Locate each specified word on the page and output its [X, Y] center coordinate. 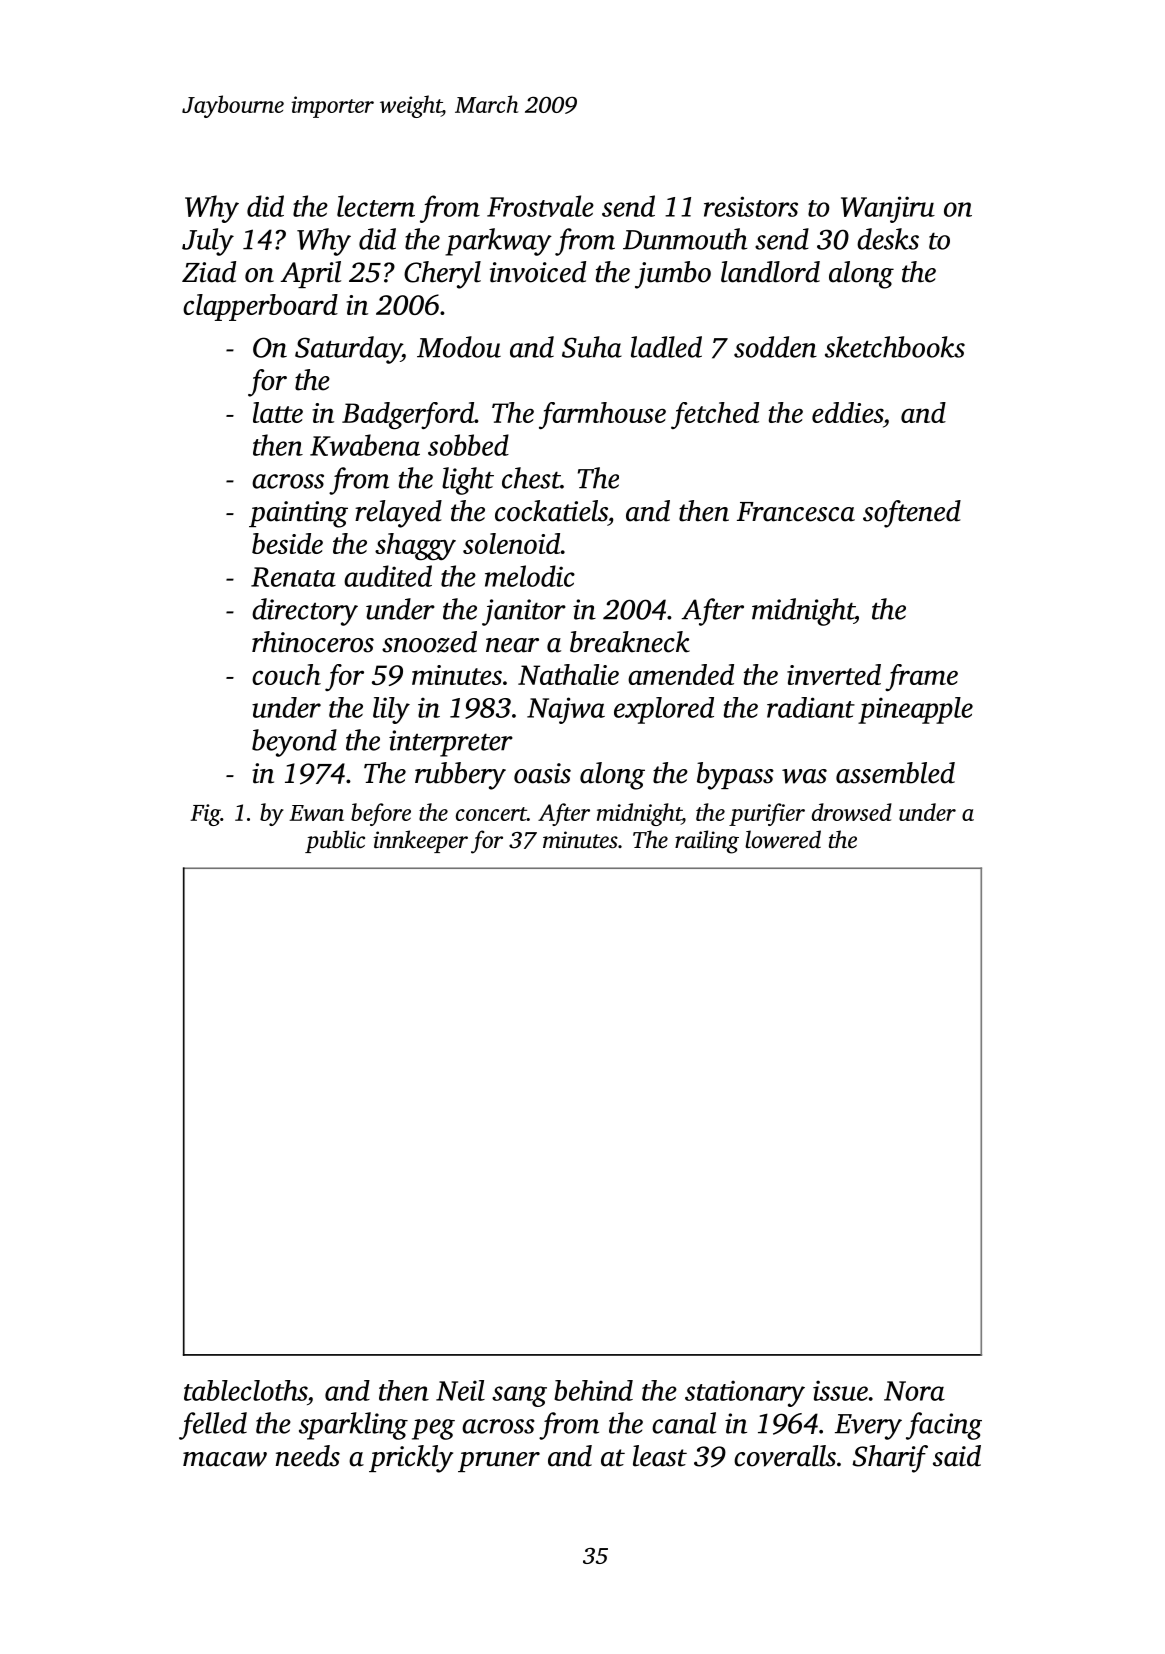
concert [491, 814]
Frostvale [540, 206]
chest [531, 478]
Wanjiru [888, 209]
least [660, 1456]
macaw [225, 1459]
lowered [783, 839]
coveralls [785, 1456]
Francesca [796, 512]
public [335, 841]
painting [298, 514]
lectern [376, 206]
